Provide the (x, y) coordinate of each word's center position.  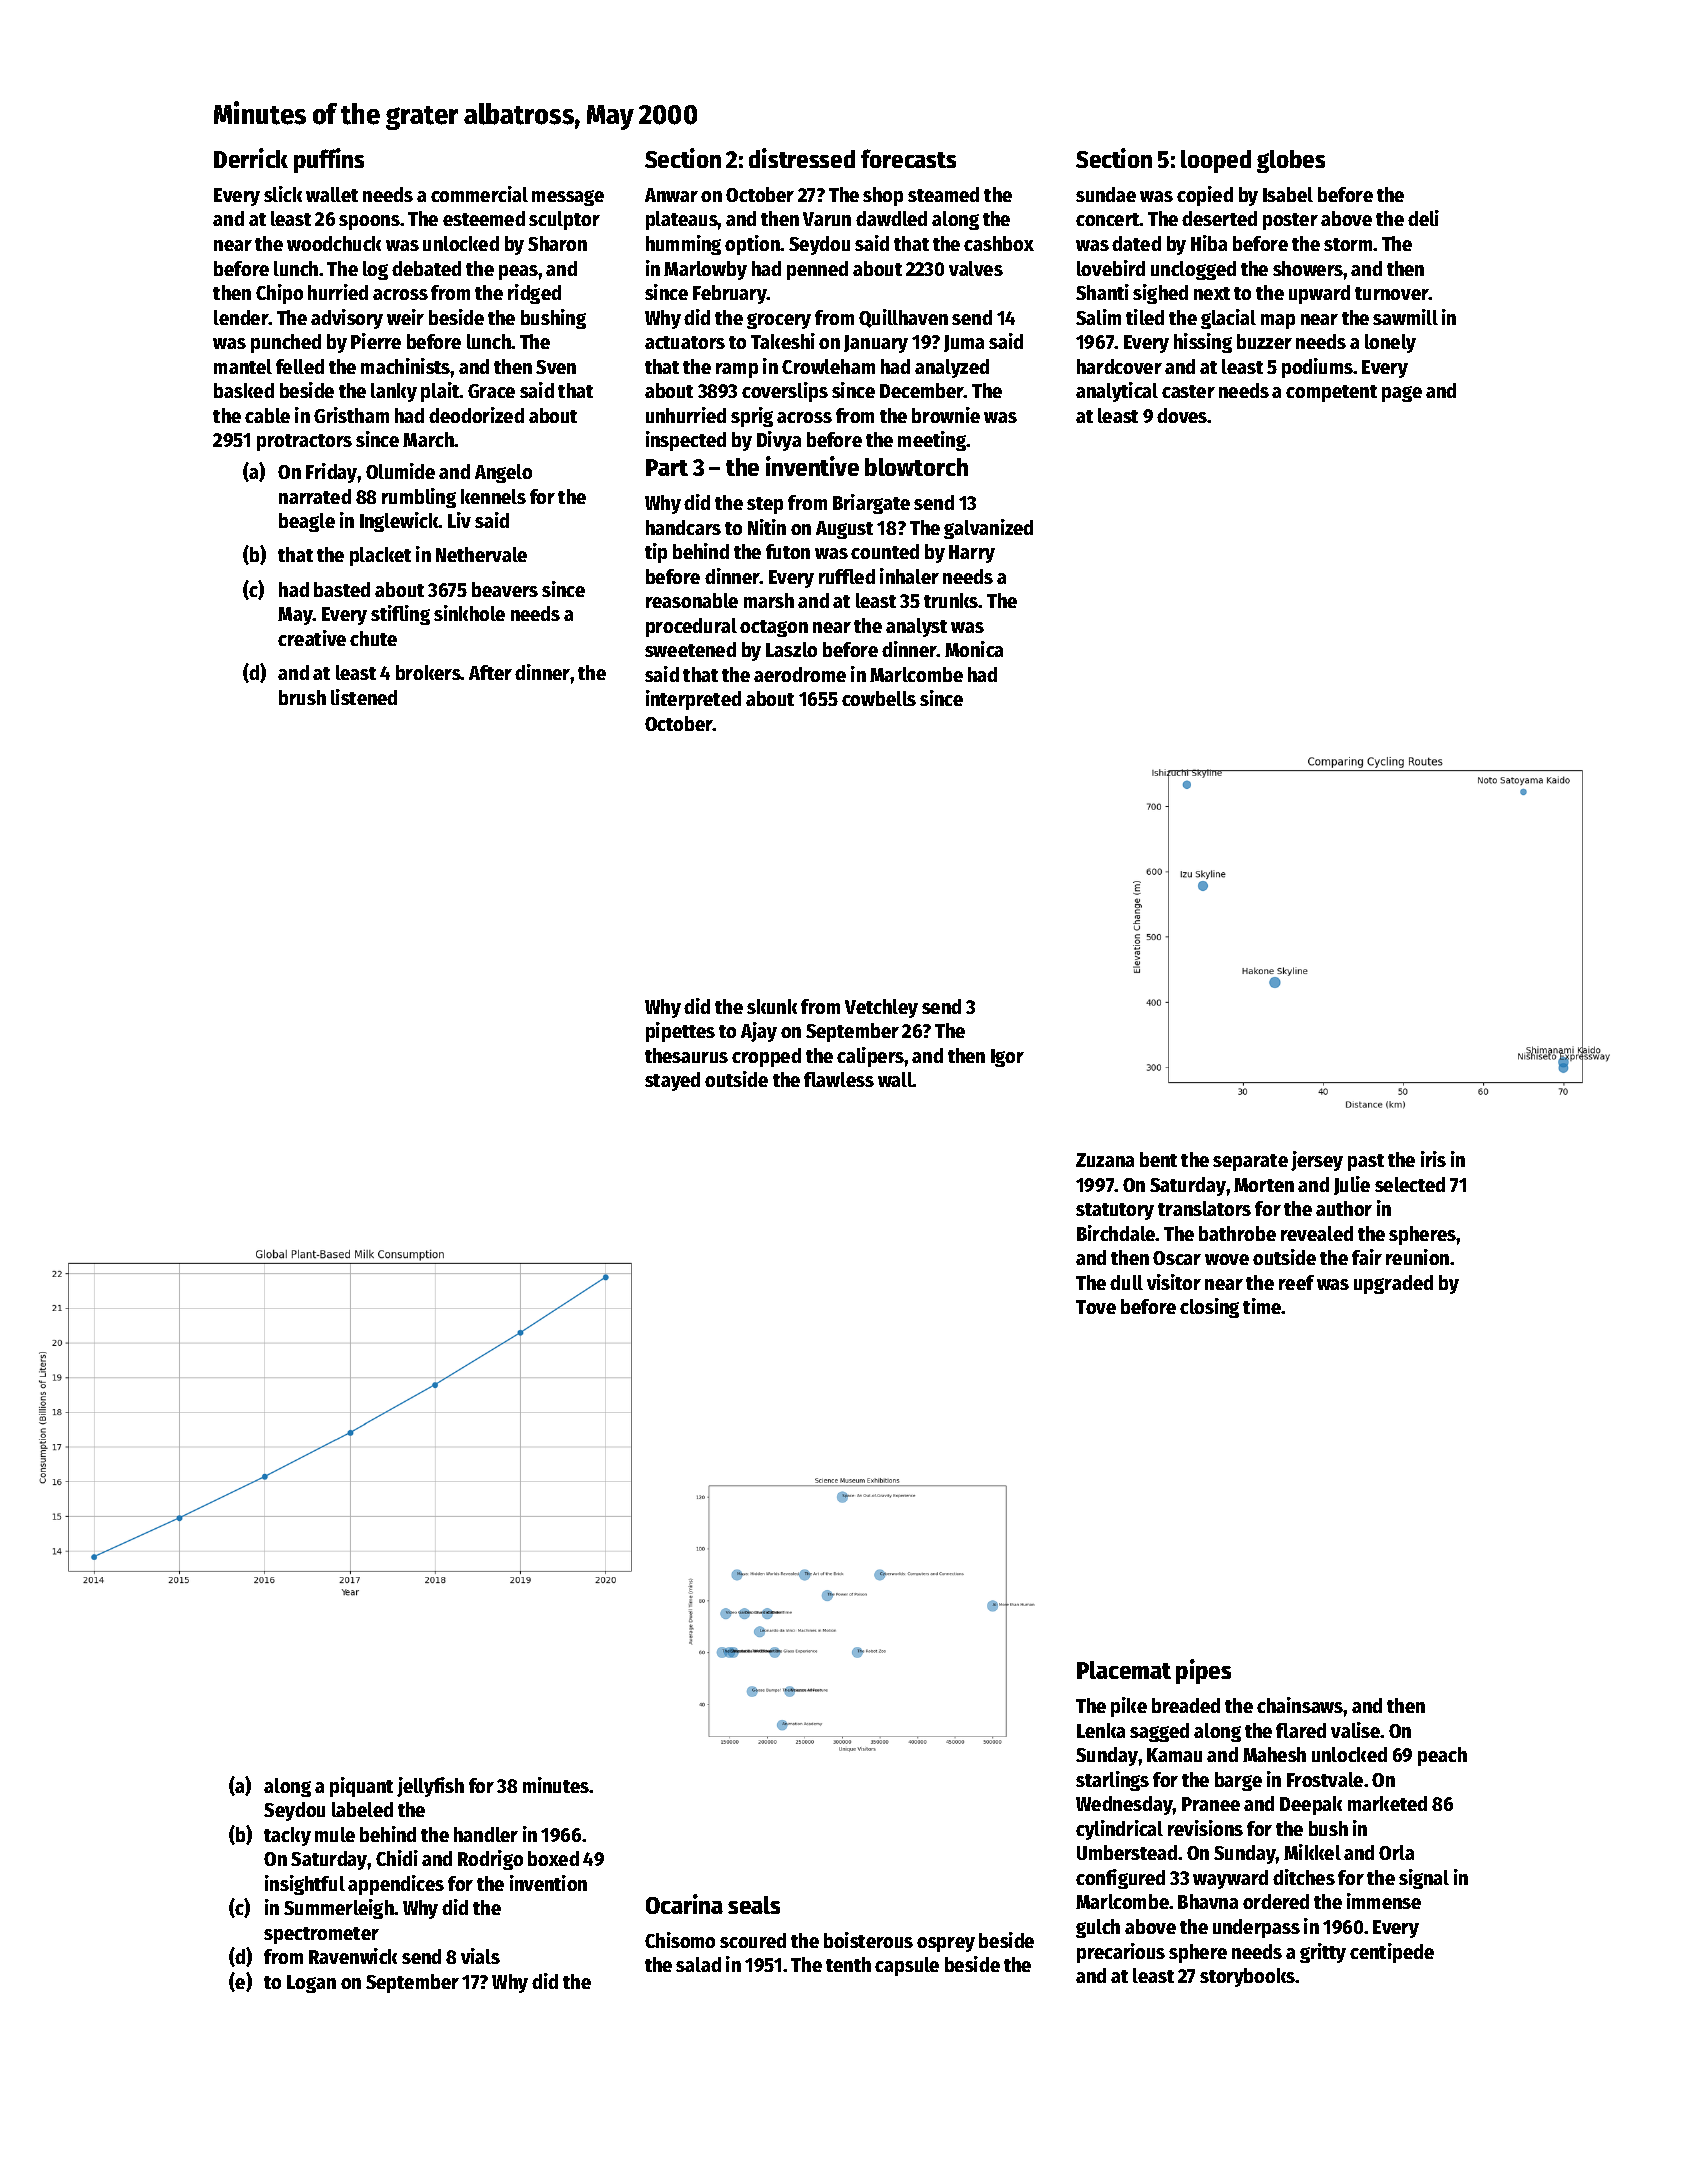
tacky (287, 1836)
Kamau (1174, 1755)
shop (883, 196)
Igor (1007, 1058)
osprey (946, 1944)
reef (1296, 1282)
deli (1423, 218)
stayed (672, 1081)
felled (300, 366)
